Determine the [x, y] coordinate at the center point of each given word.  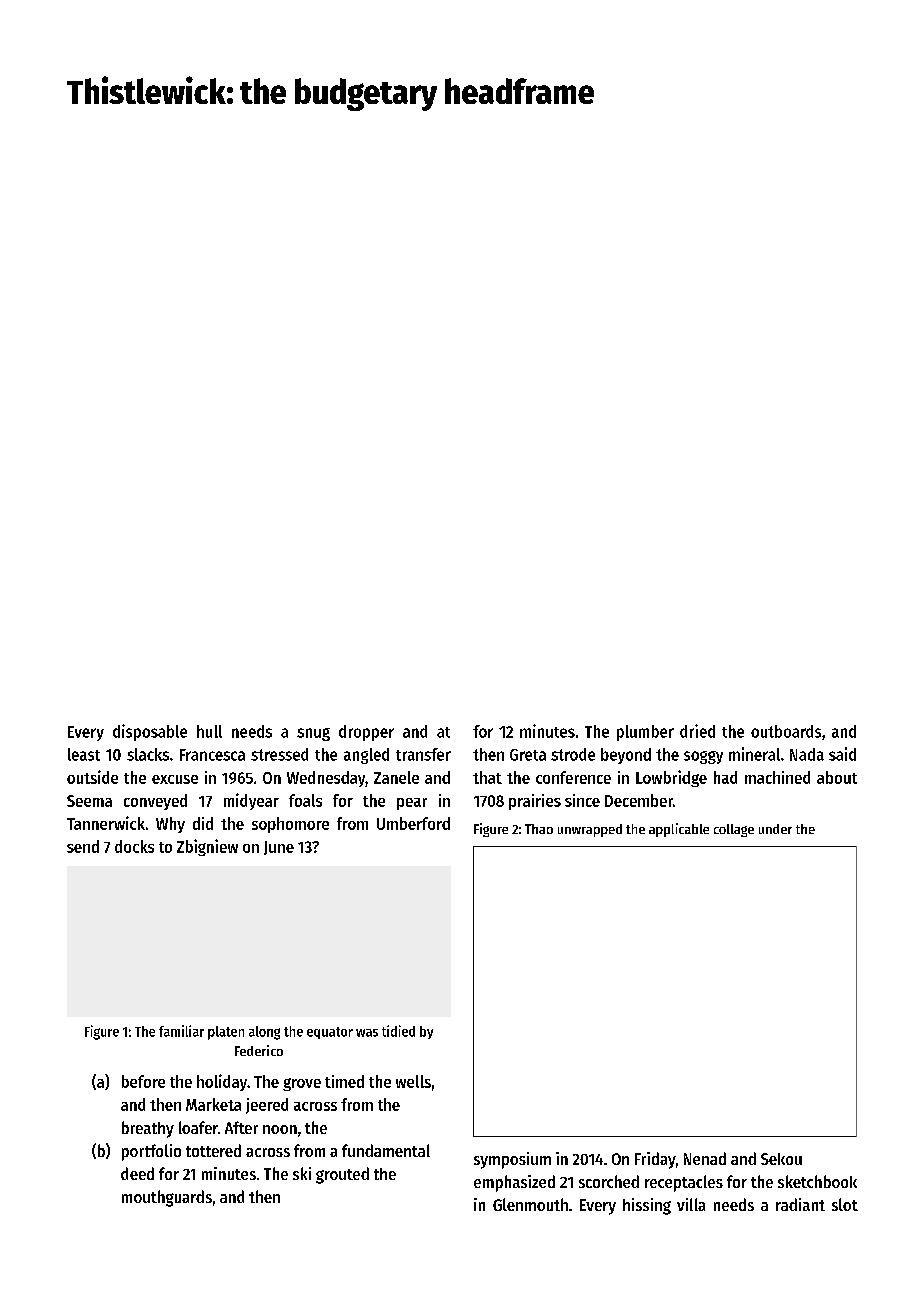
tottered [213, 1150]
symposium [512, 1160]
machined [777, 777]
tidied [398, 1031]
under [775, 829]
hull [209, 731]
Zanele [396, 777]
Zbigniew [207, 847]
